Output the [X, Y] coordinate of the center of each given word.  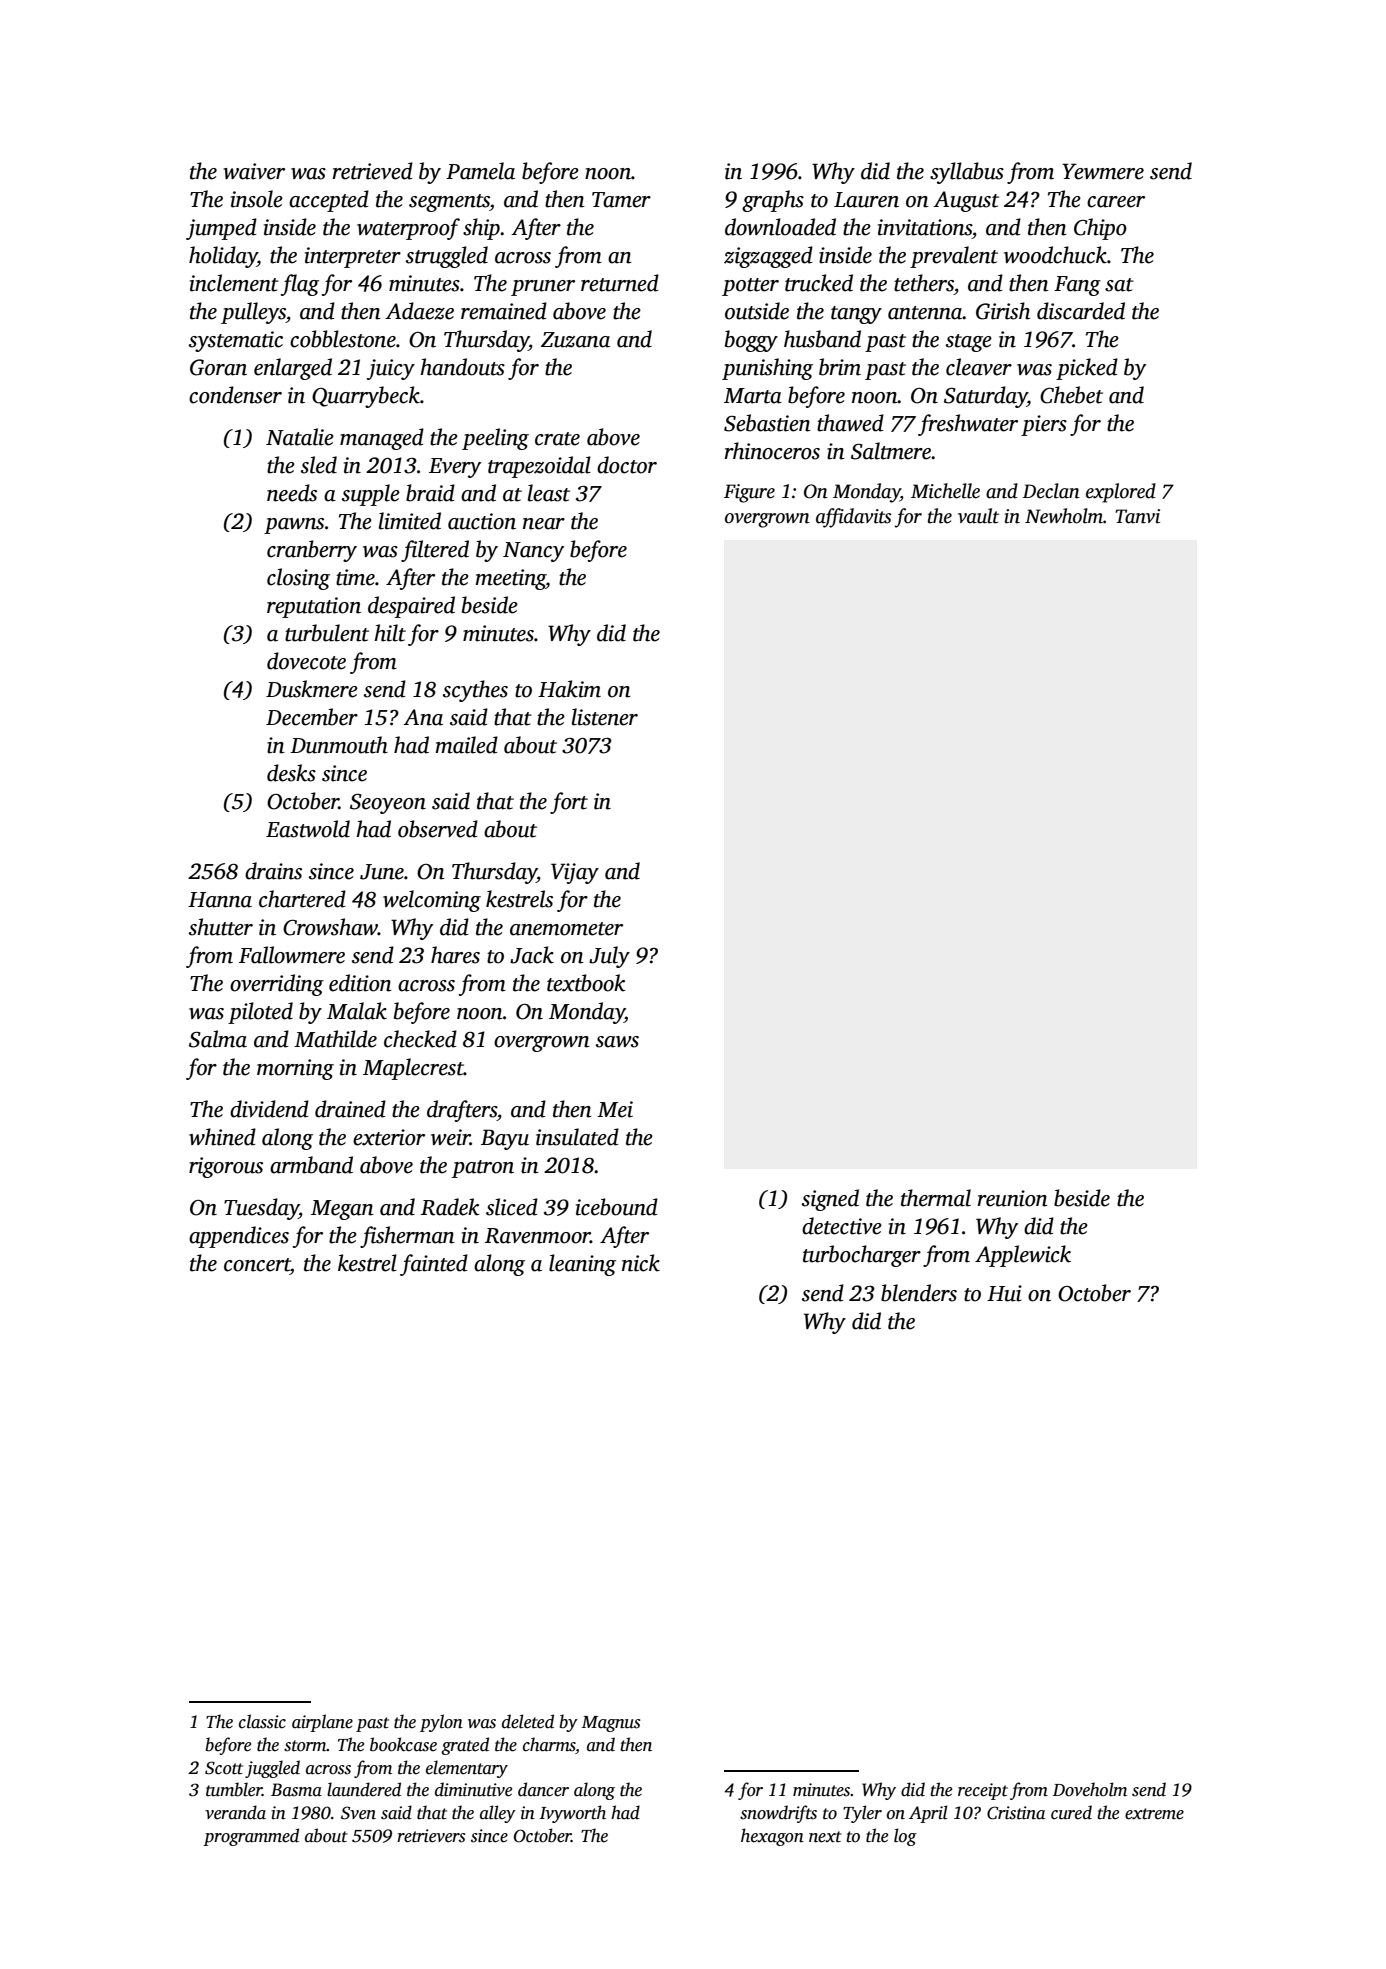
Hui [1004, 1293]
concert [257, 1266]
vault [978, 516]
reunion [1013, 1198]
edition [360, 983]
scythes [475, 691]
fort [569, 803]
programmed [251, 1837]
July [609, 957]
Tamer [621, 200]
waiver [254, 171]
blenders [919, 1293]
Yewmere [1103, 171]
